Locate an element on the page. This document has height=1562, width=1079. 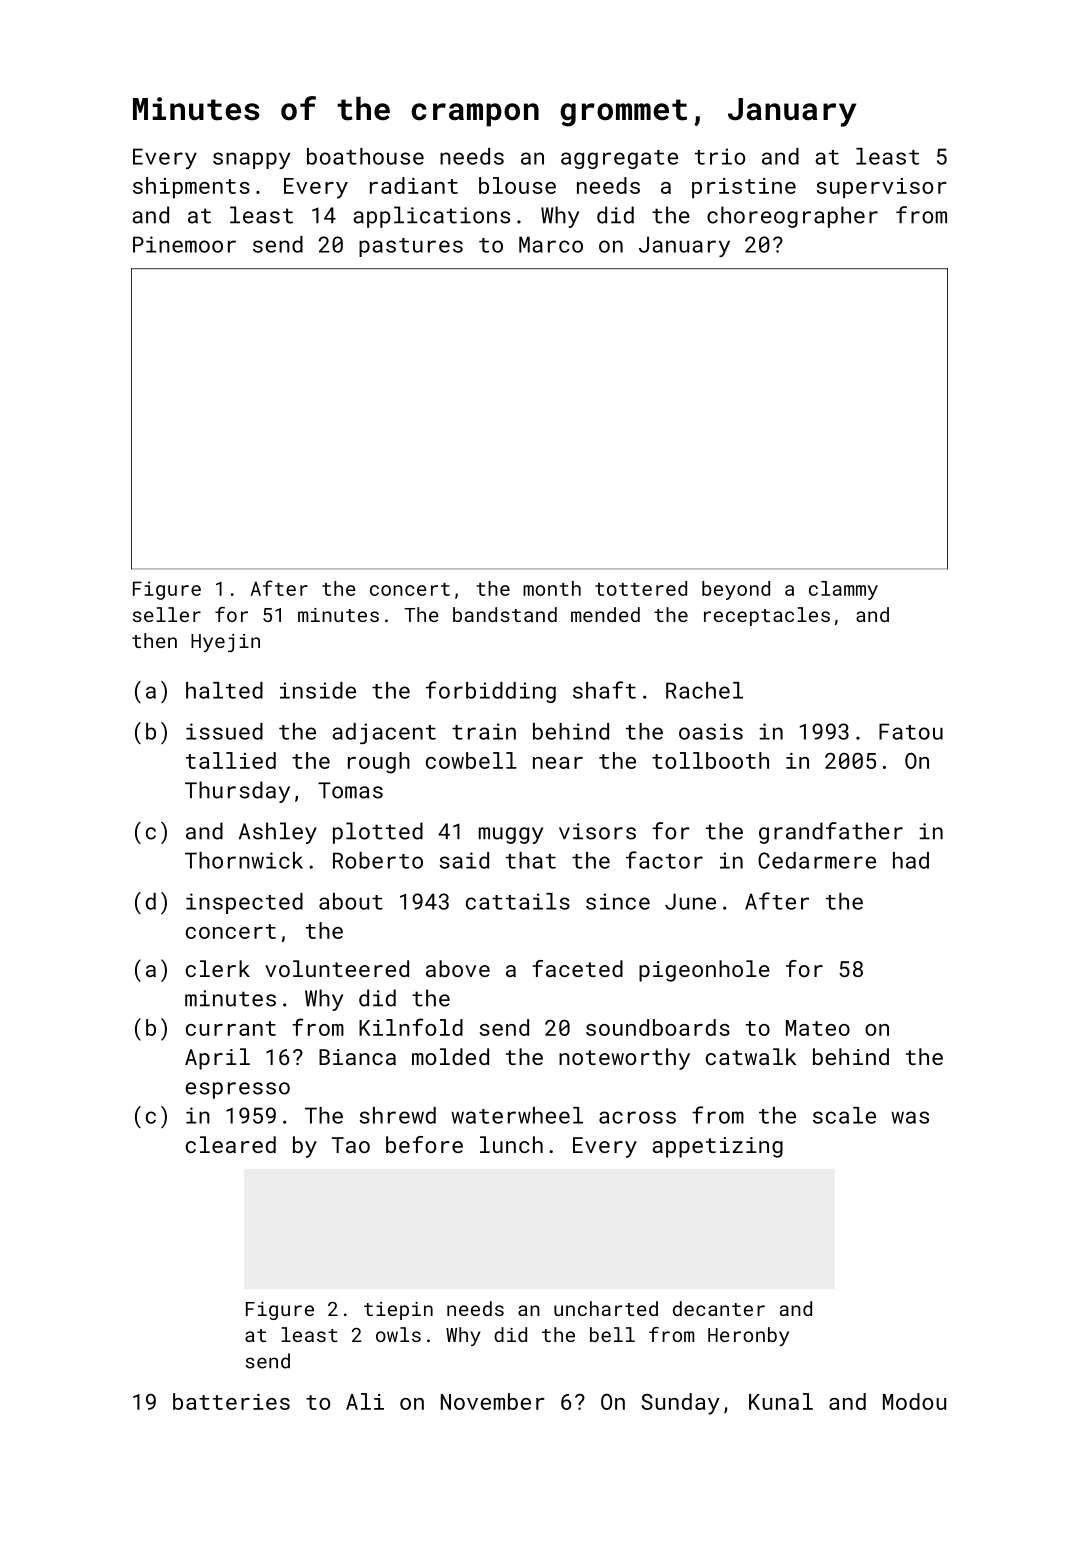
volunteered is located at coordinates (337, 968).
